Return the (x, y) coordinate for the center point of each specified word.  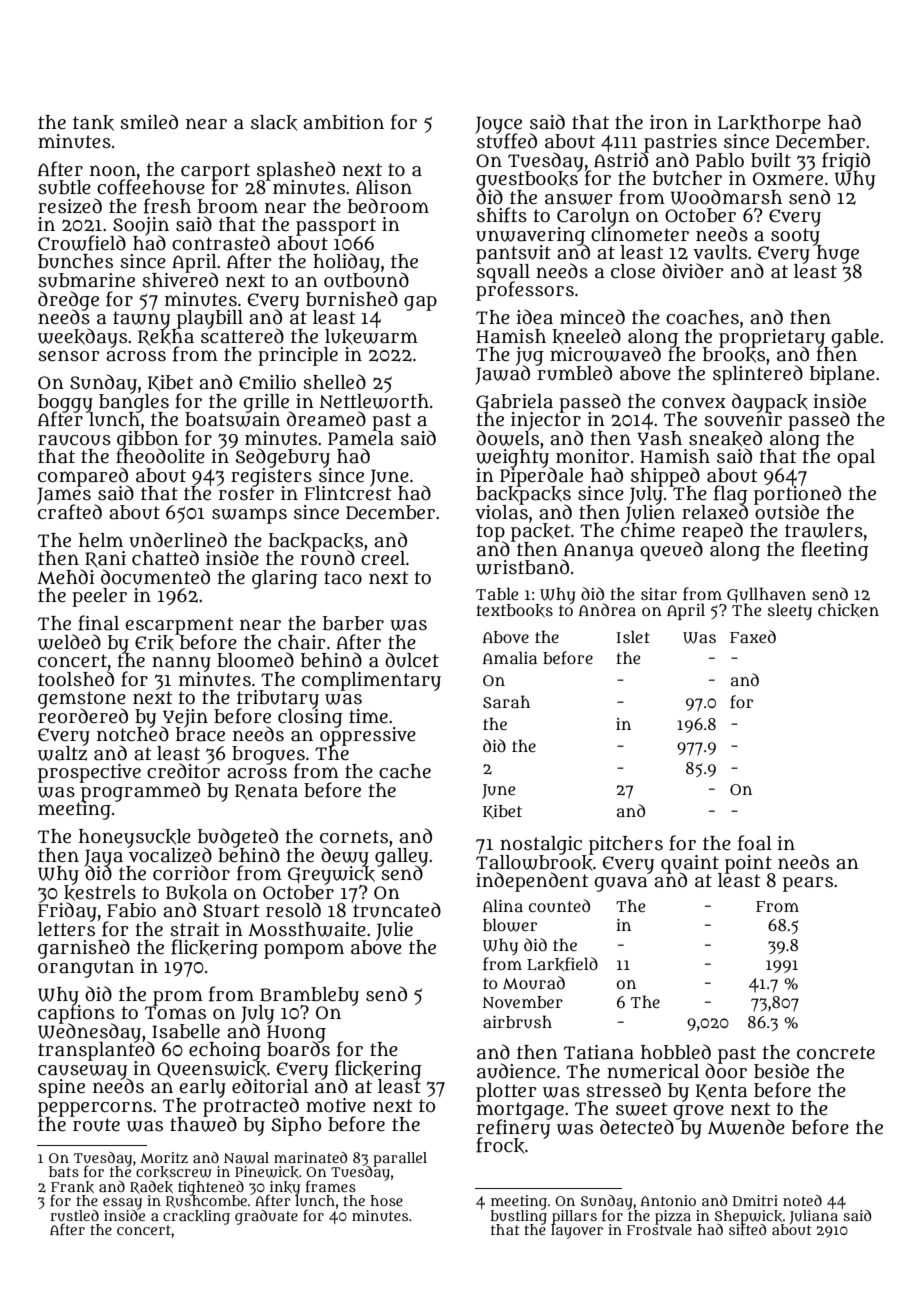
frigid (846, 161)
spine (61, 1088)
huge (838, 254)
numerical (653, 1071)
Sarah (506, 701)
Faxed (753, 636)
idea (534, 317)
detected (637, 1127)
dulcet (412, 660)
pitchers (626, 845)
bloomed (255, 660)
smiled (149, 122)
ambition (343, 122)
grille (266, 403)
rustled (74, 1215)
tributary (278, 699)
